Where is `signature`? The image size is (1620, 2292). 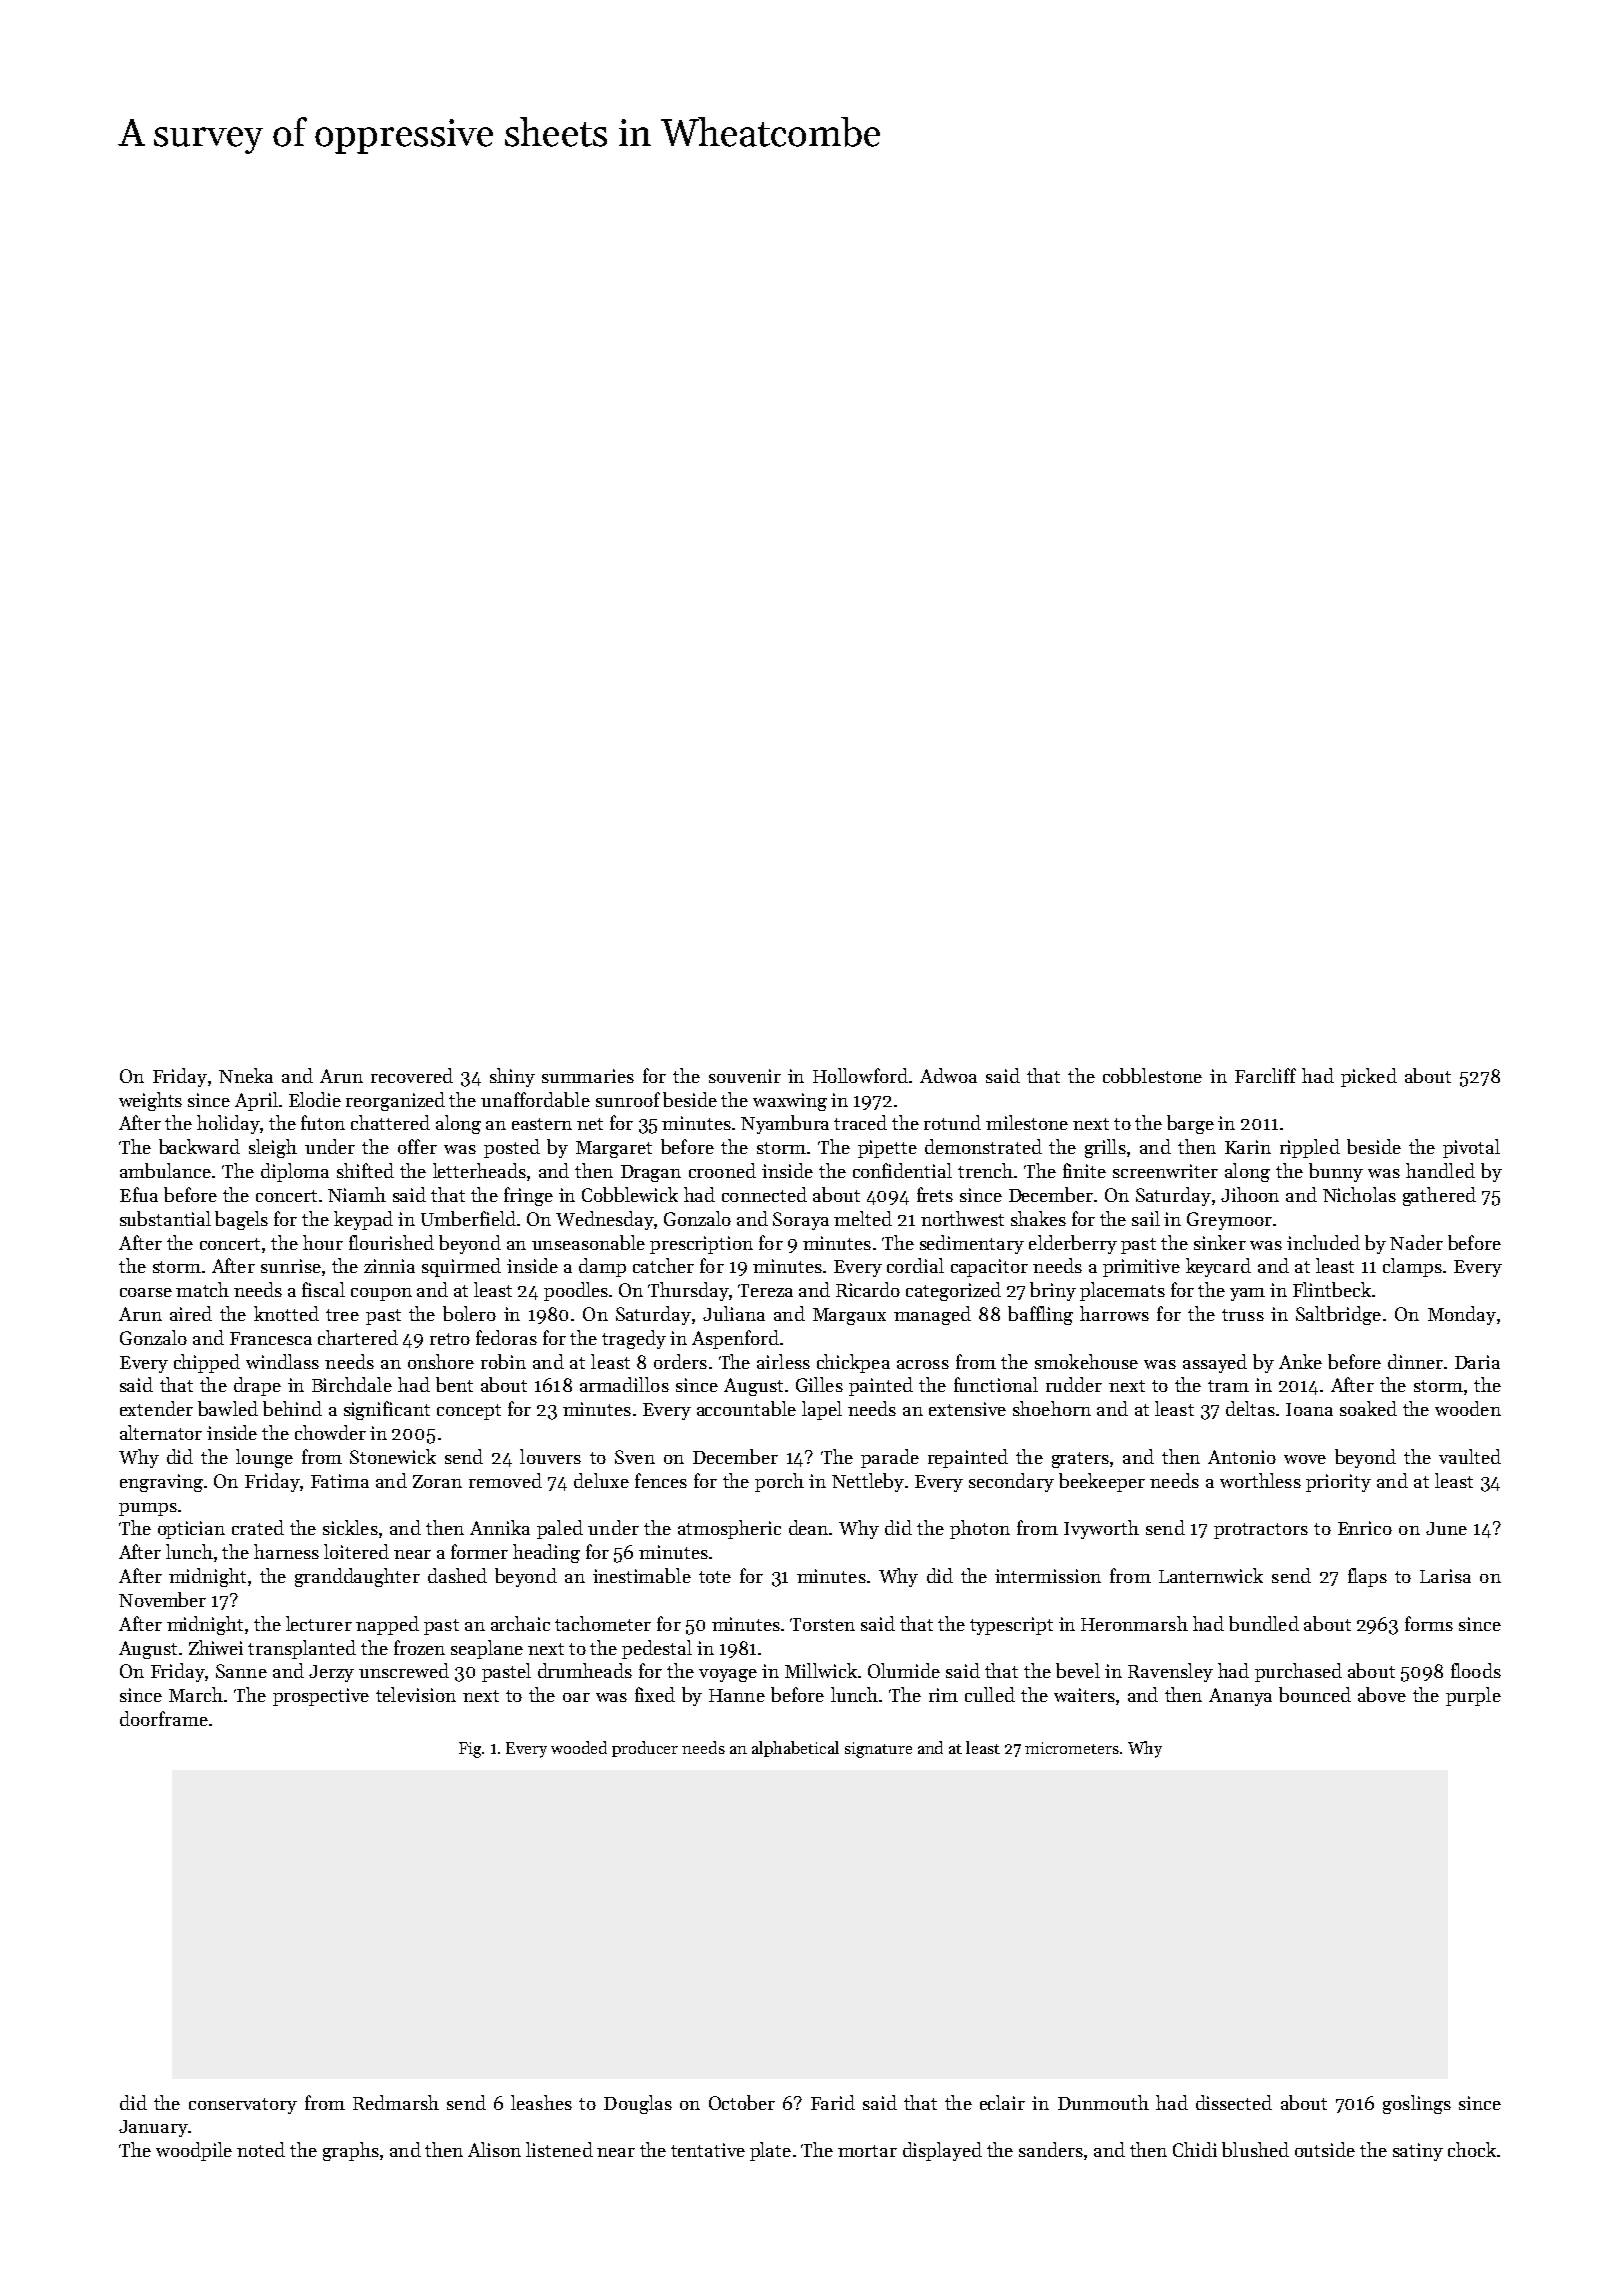 signature is located at coordinates (878, 1750).
